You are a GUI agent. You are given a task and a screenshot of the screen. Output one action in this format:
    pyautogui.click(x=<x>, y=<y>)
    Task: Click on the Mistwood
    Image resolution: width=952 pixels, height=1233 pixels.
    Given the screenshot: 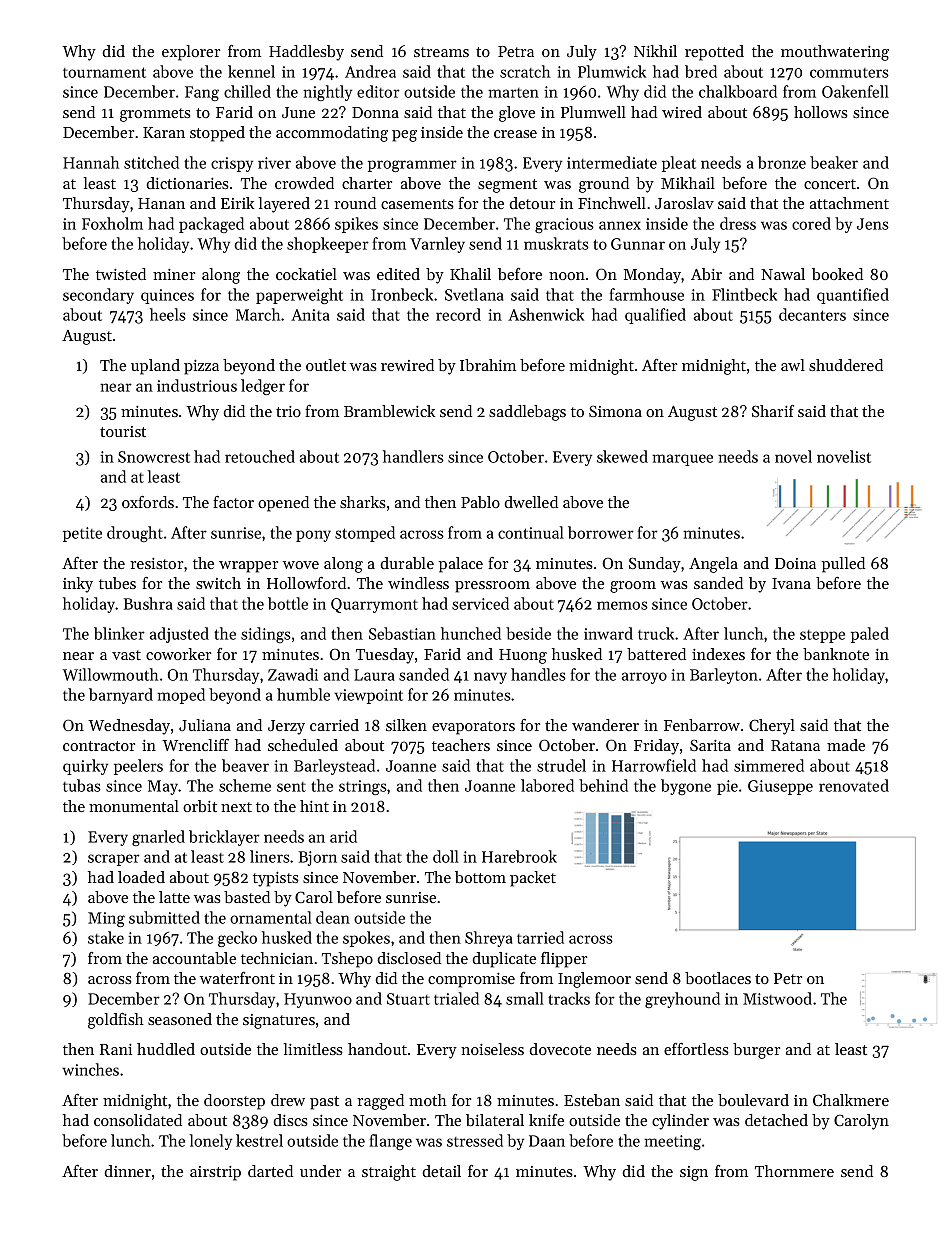 What is the action you would take?
    pyautogui.click(x=777, y=998)
